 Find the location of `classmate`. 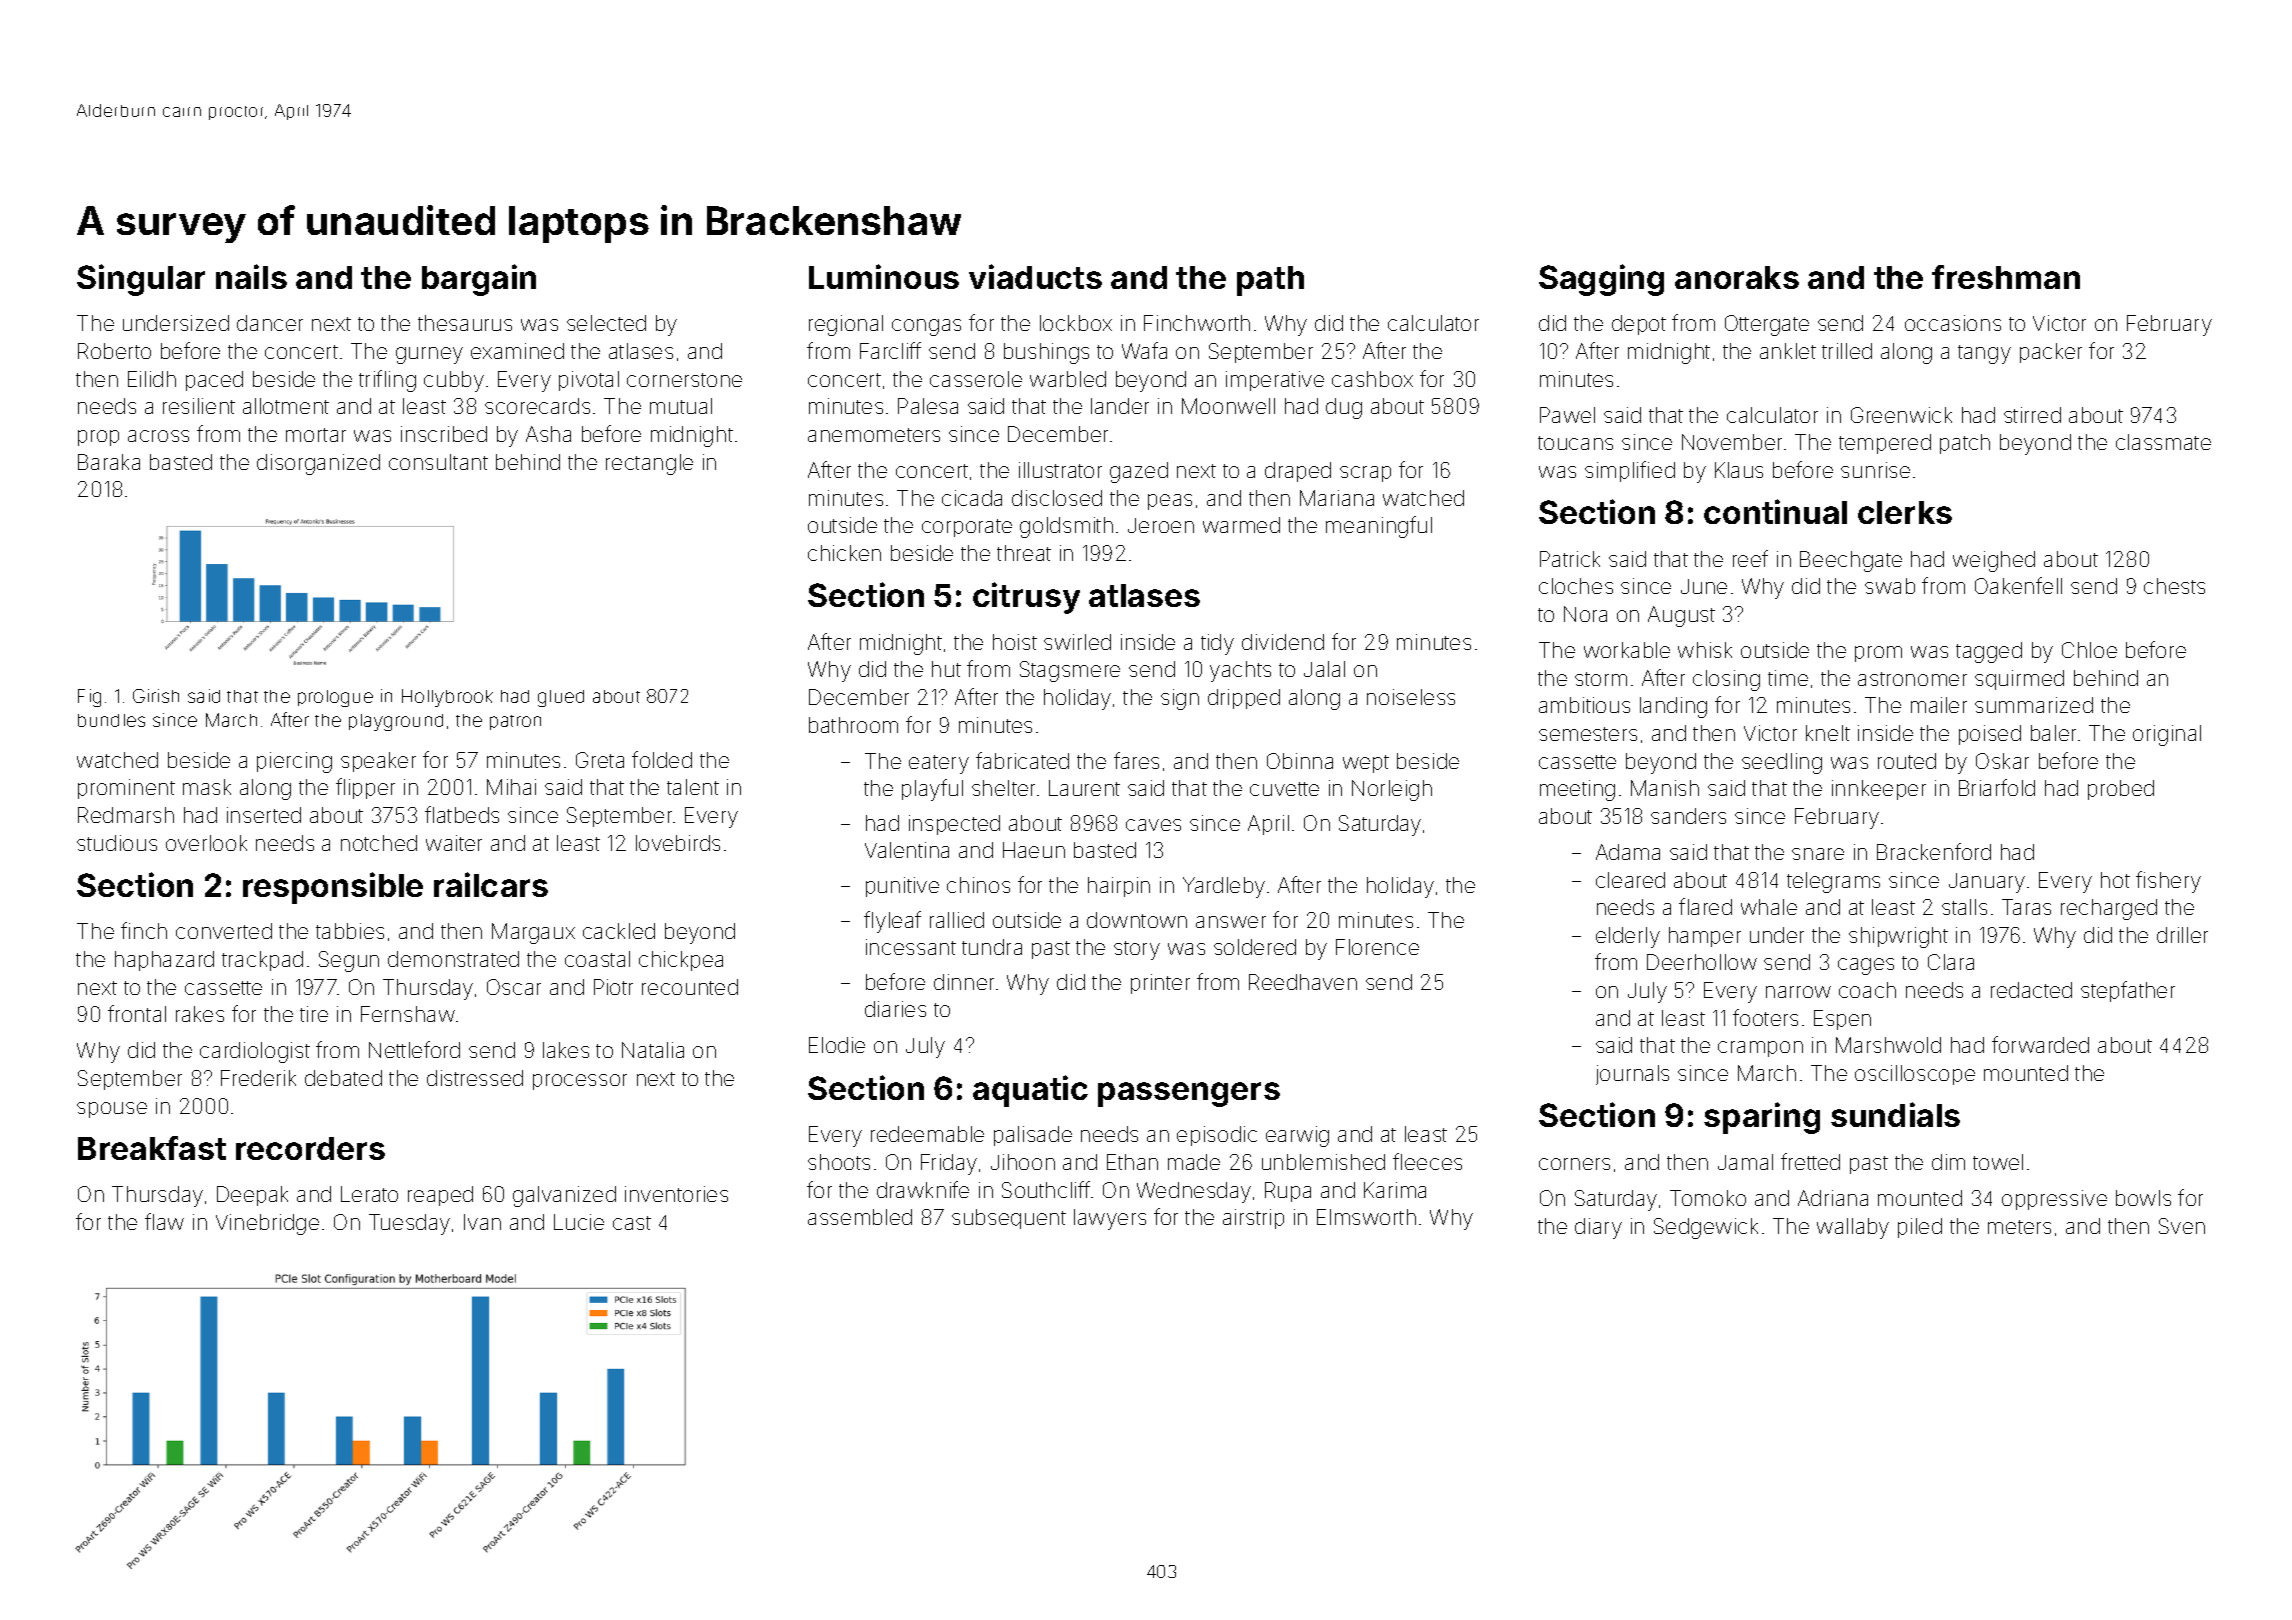

classmate is located at coordinates (2163, 442).
